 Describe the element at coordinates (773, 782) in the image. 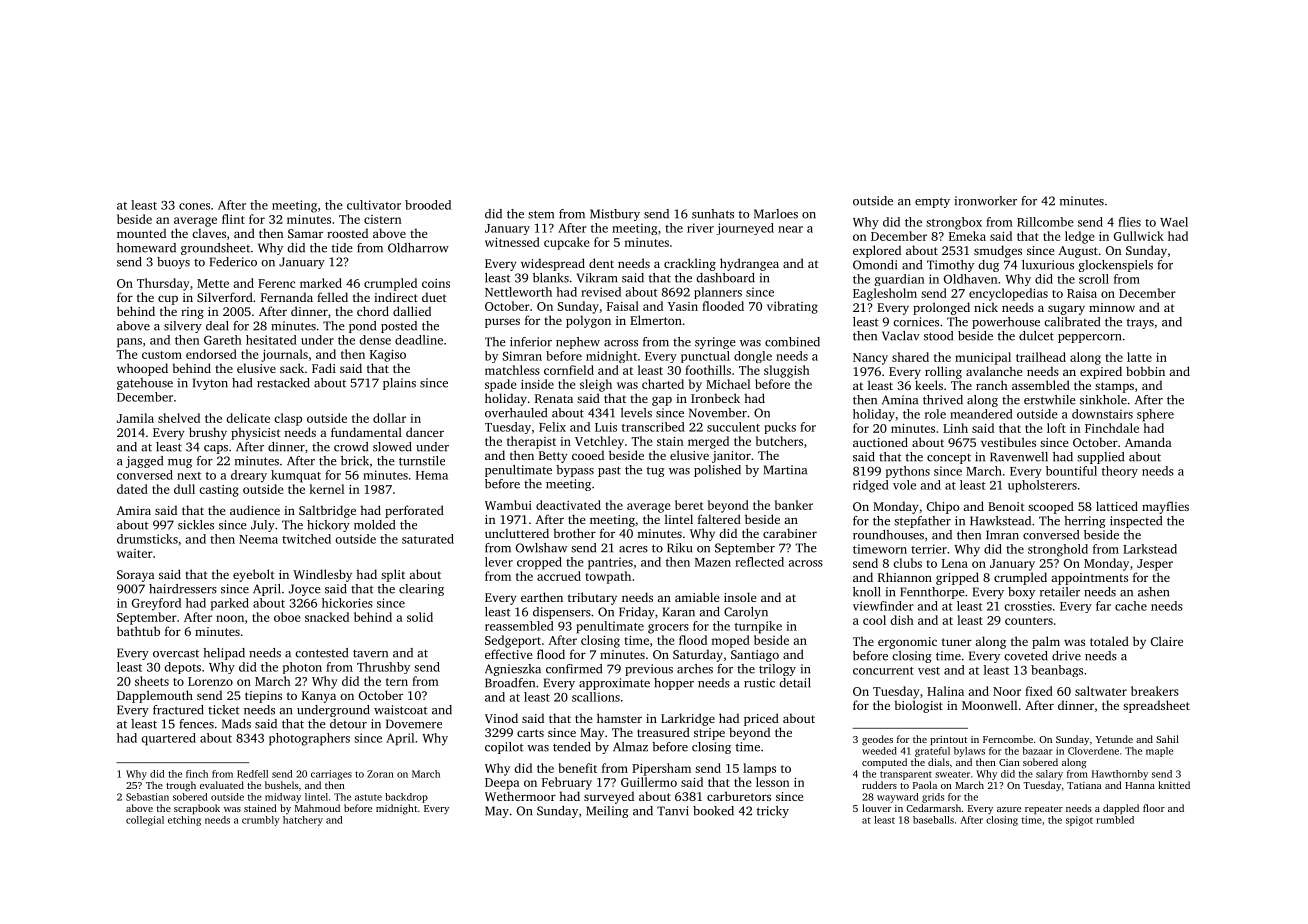

I see `lesson` at that location.
